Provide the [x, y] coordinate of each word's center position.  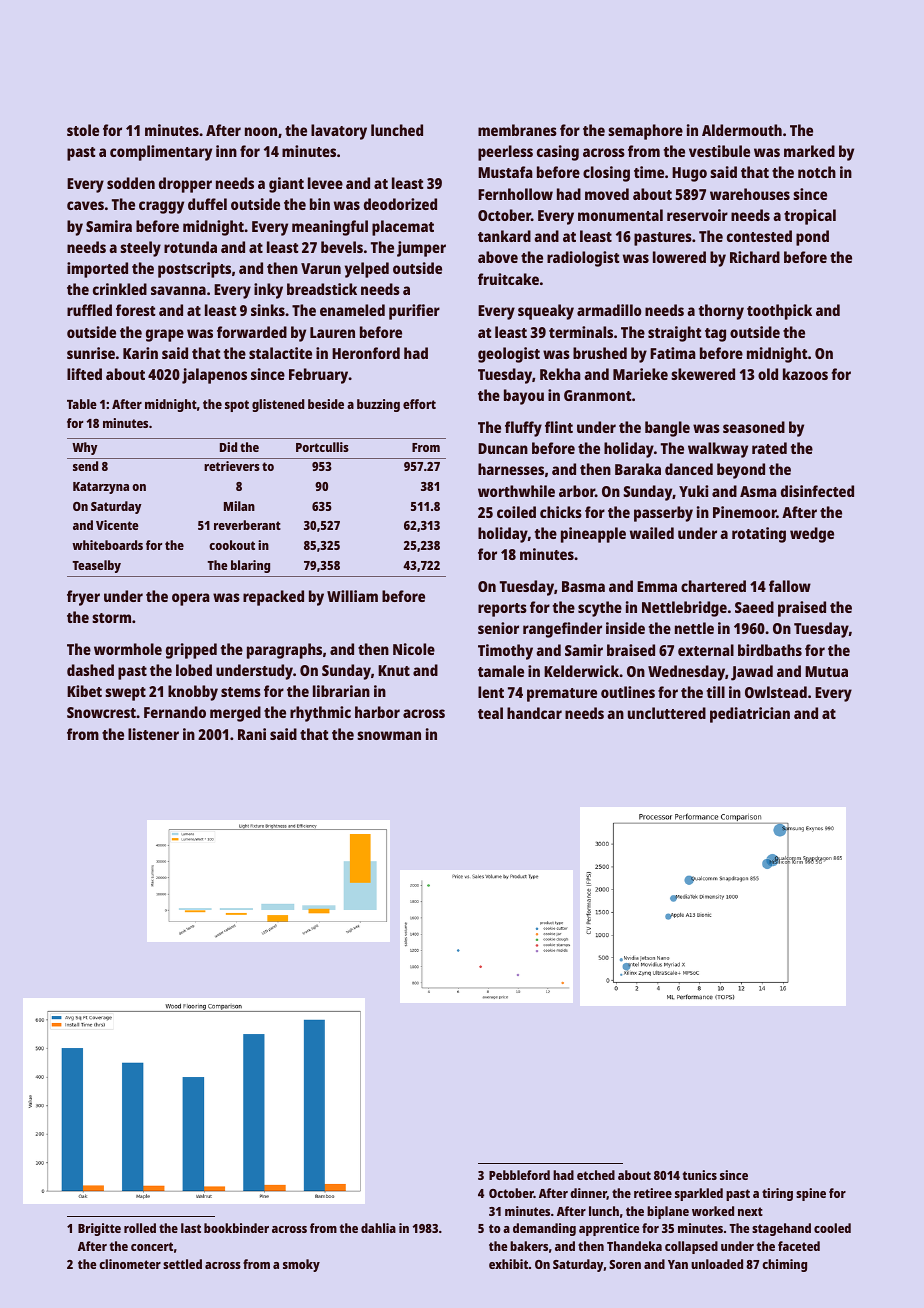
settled [182, 1264]
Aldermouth [742, 130]
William [352, 596]
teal [490, 713]
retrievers [232, 466]
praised [802, 609]
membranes [517, 130]
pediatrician [750, 715]
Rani [252, 734]
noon [261, 131]
